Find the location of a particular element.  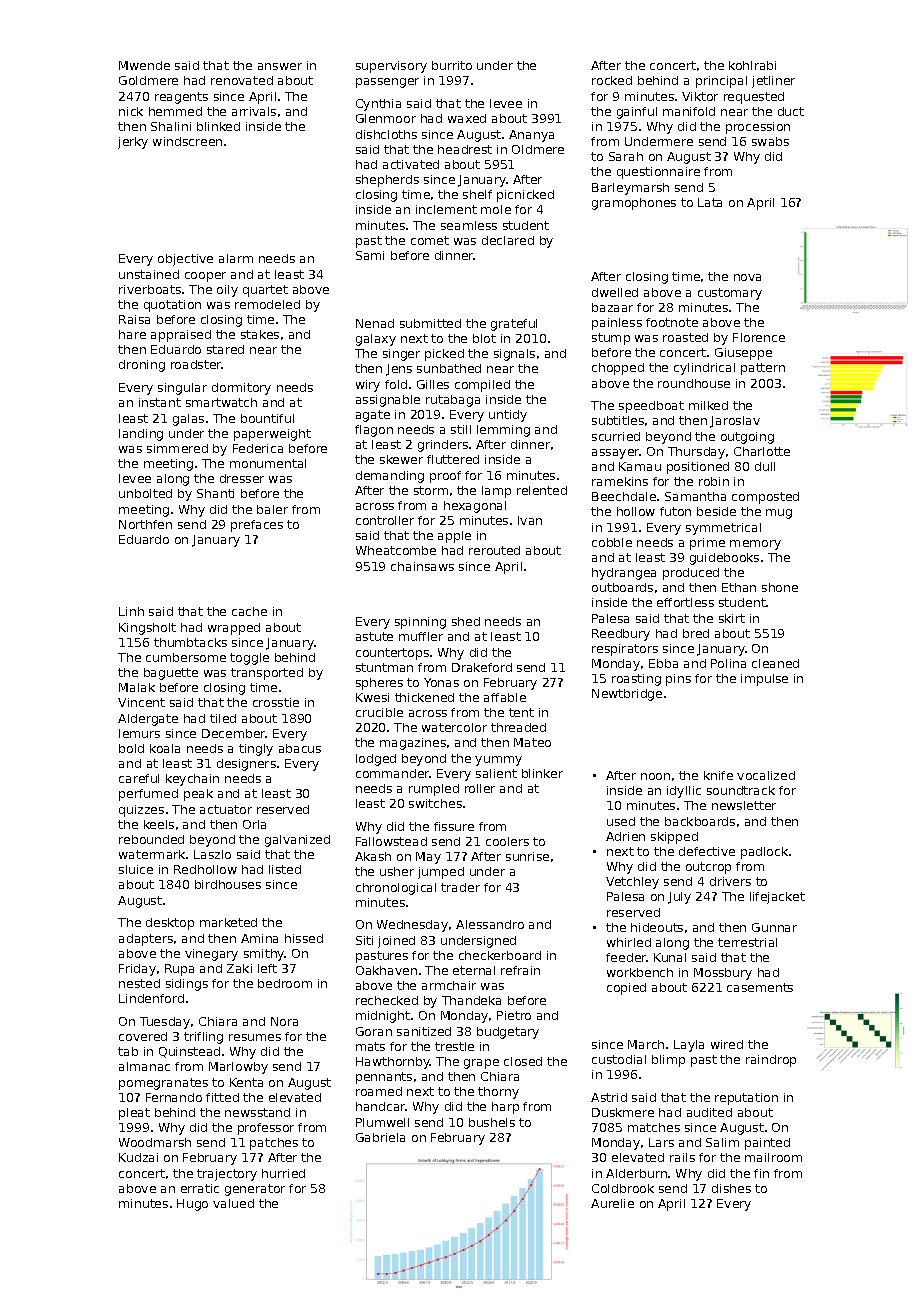

outboards is located at coordinates (622, 587).
